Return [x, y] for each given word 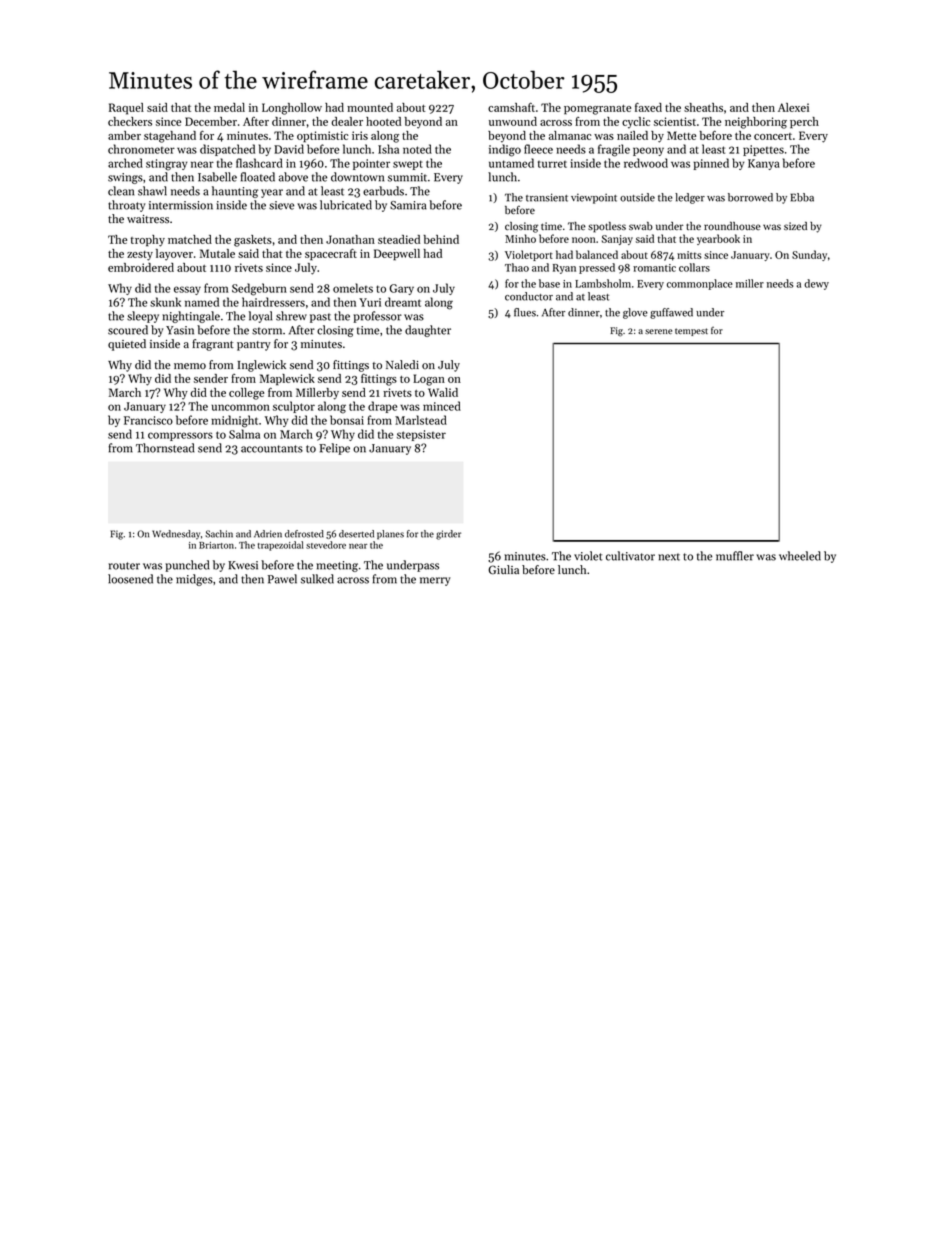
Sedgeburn [259, 289]
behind [441, 239]
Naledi [402, 365]
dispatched [227, 150]
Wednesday [176, 535]
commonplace [700, 284]
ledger [690, 198]
